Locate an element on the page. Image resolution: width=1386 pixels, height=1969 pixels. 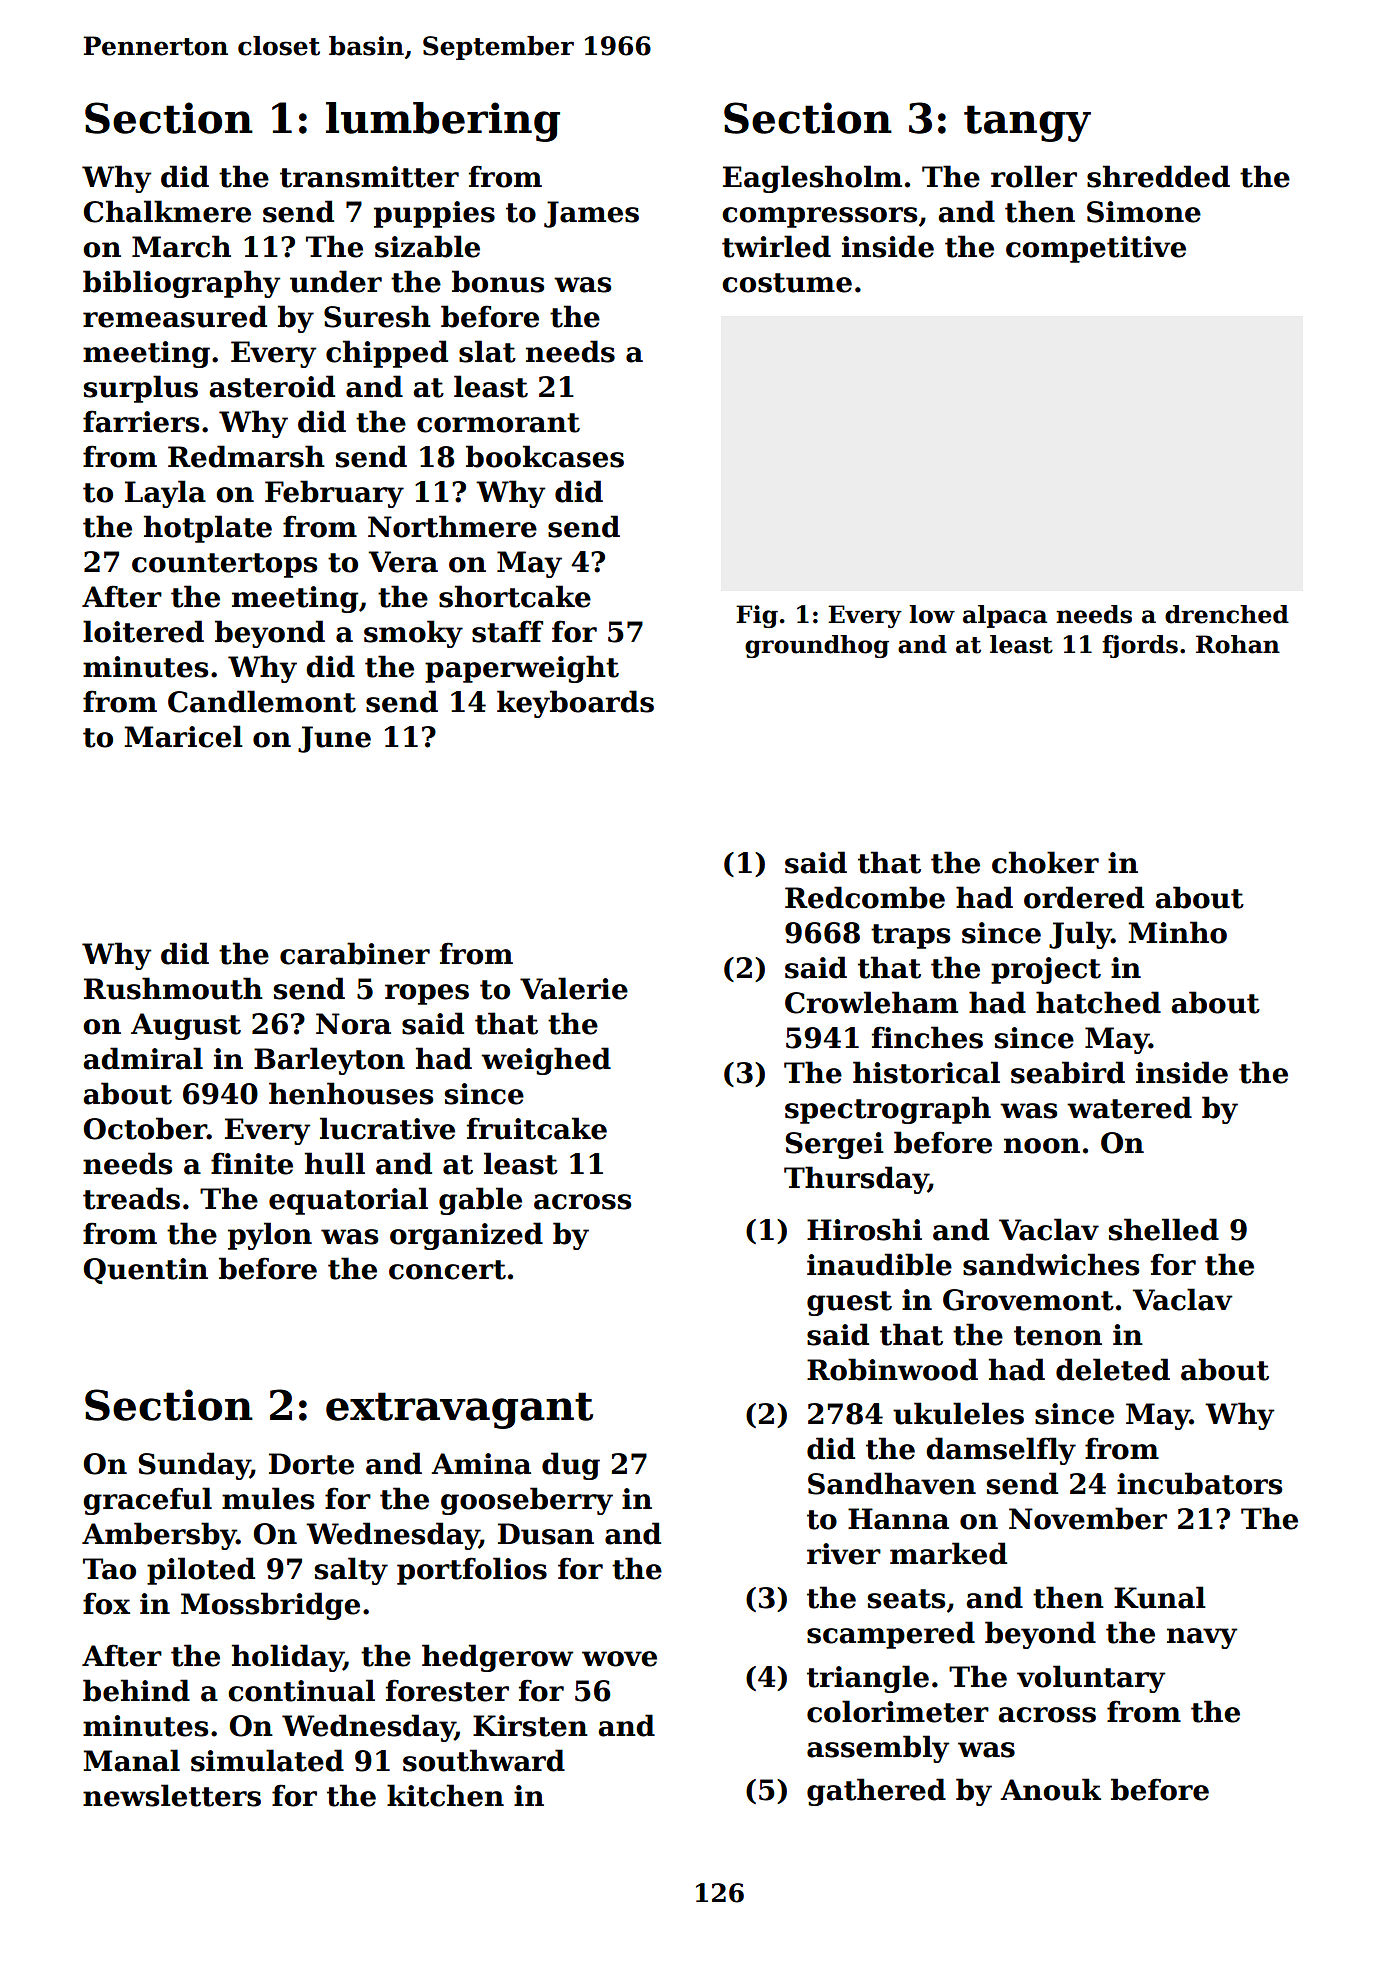
Valerie is located at coordinates (574, 988).
